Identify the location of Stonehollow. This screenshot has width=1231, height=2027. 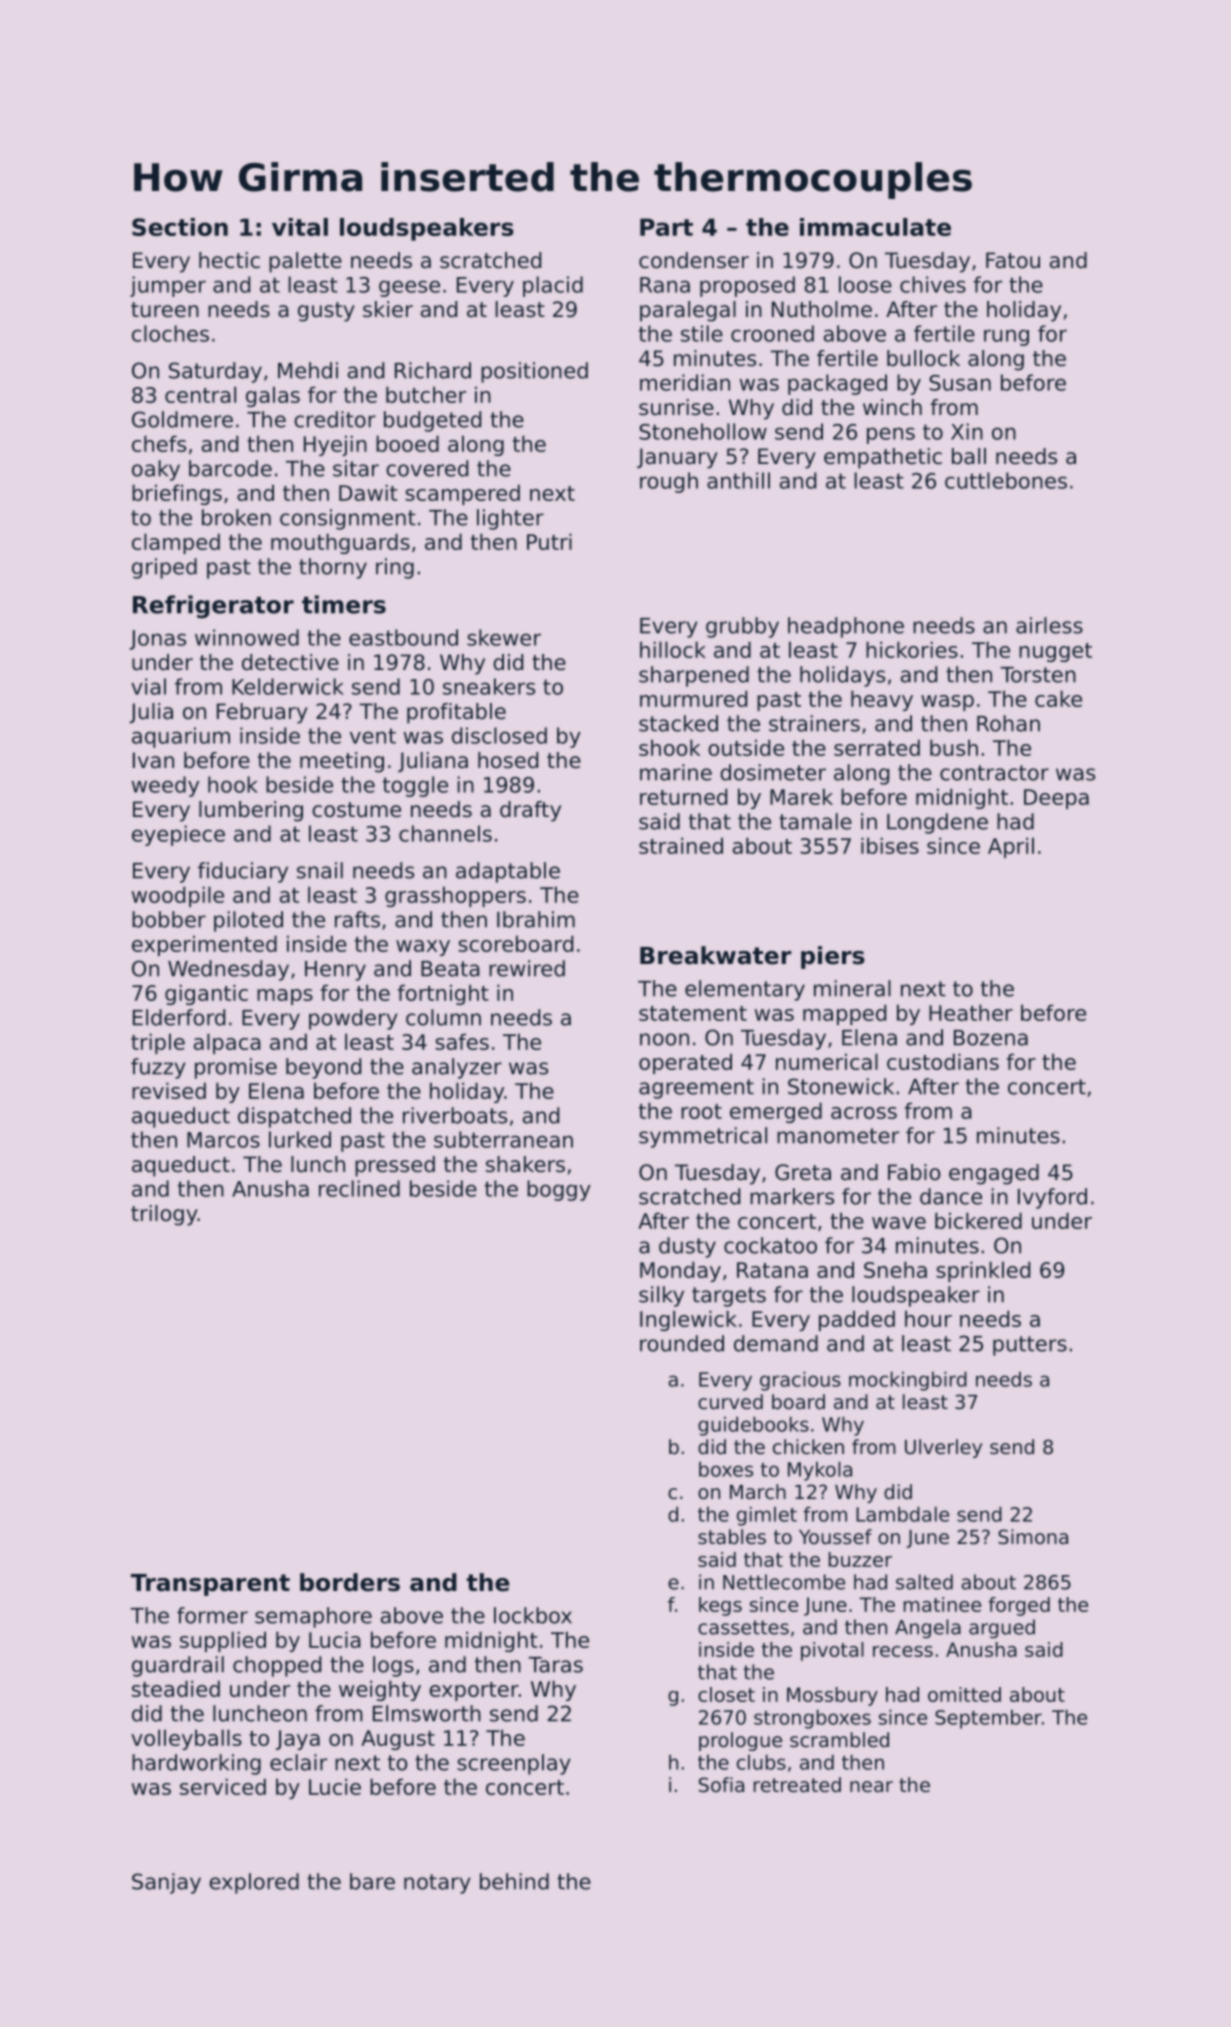
(703, 431).
